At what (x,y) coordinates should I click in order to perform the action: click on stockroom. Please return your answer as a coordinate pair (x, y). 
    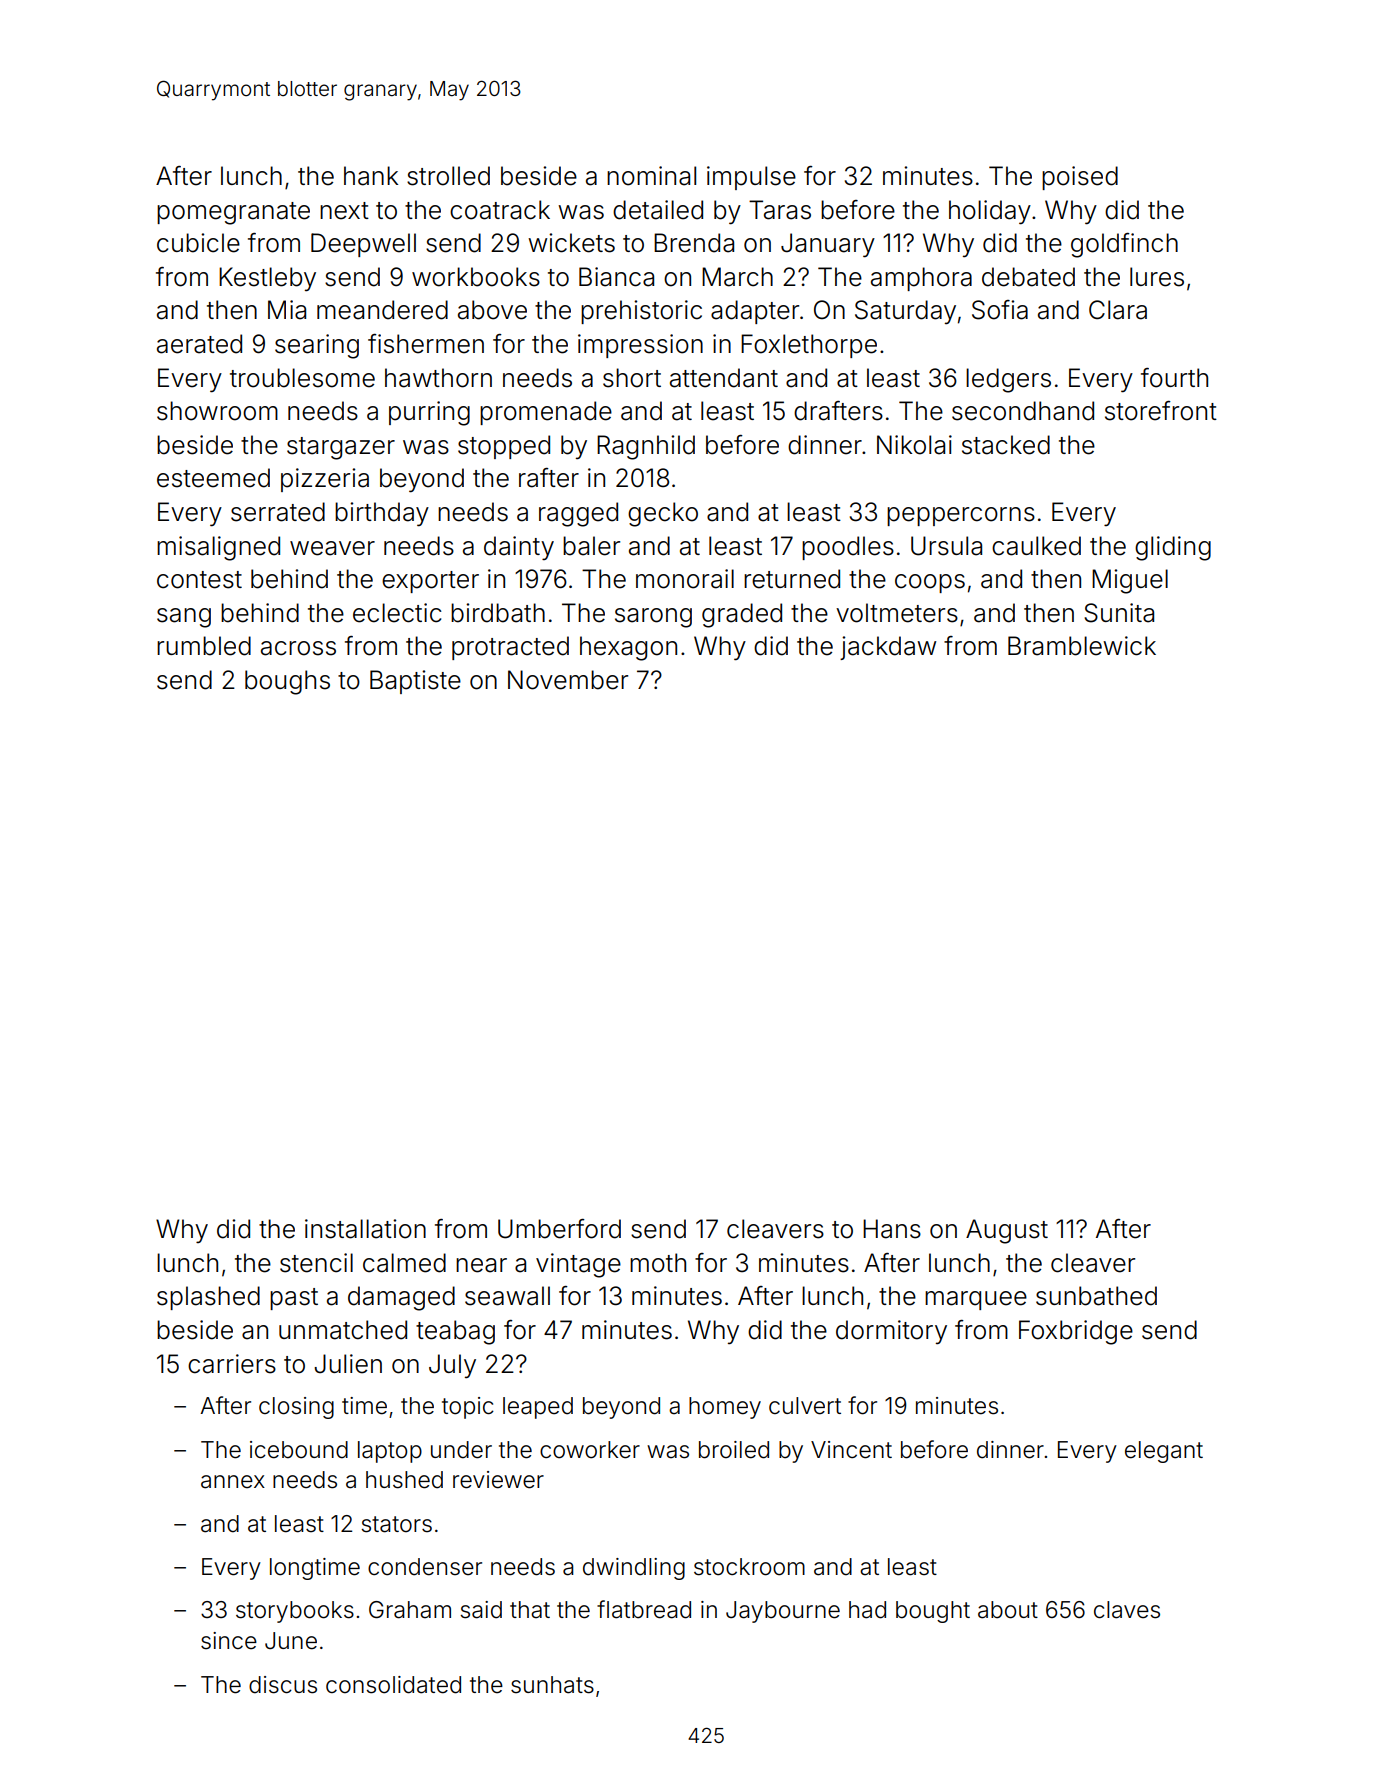
    Looking at the image, I should click on (749, 1567).
